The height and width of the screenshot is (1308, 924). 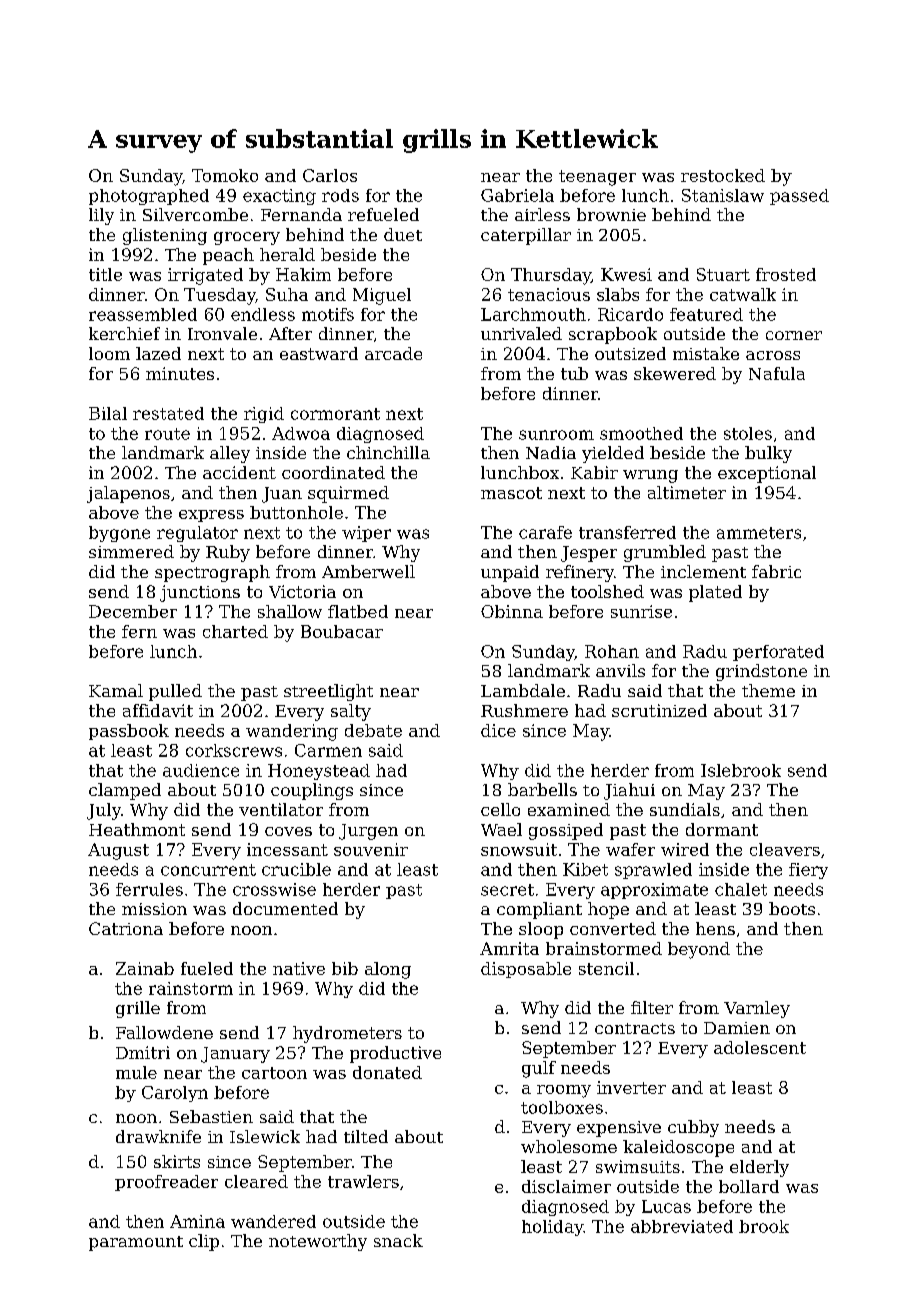 I want to click on Larchmouth, so click(x=533, y=314).
